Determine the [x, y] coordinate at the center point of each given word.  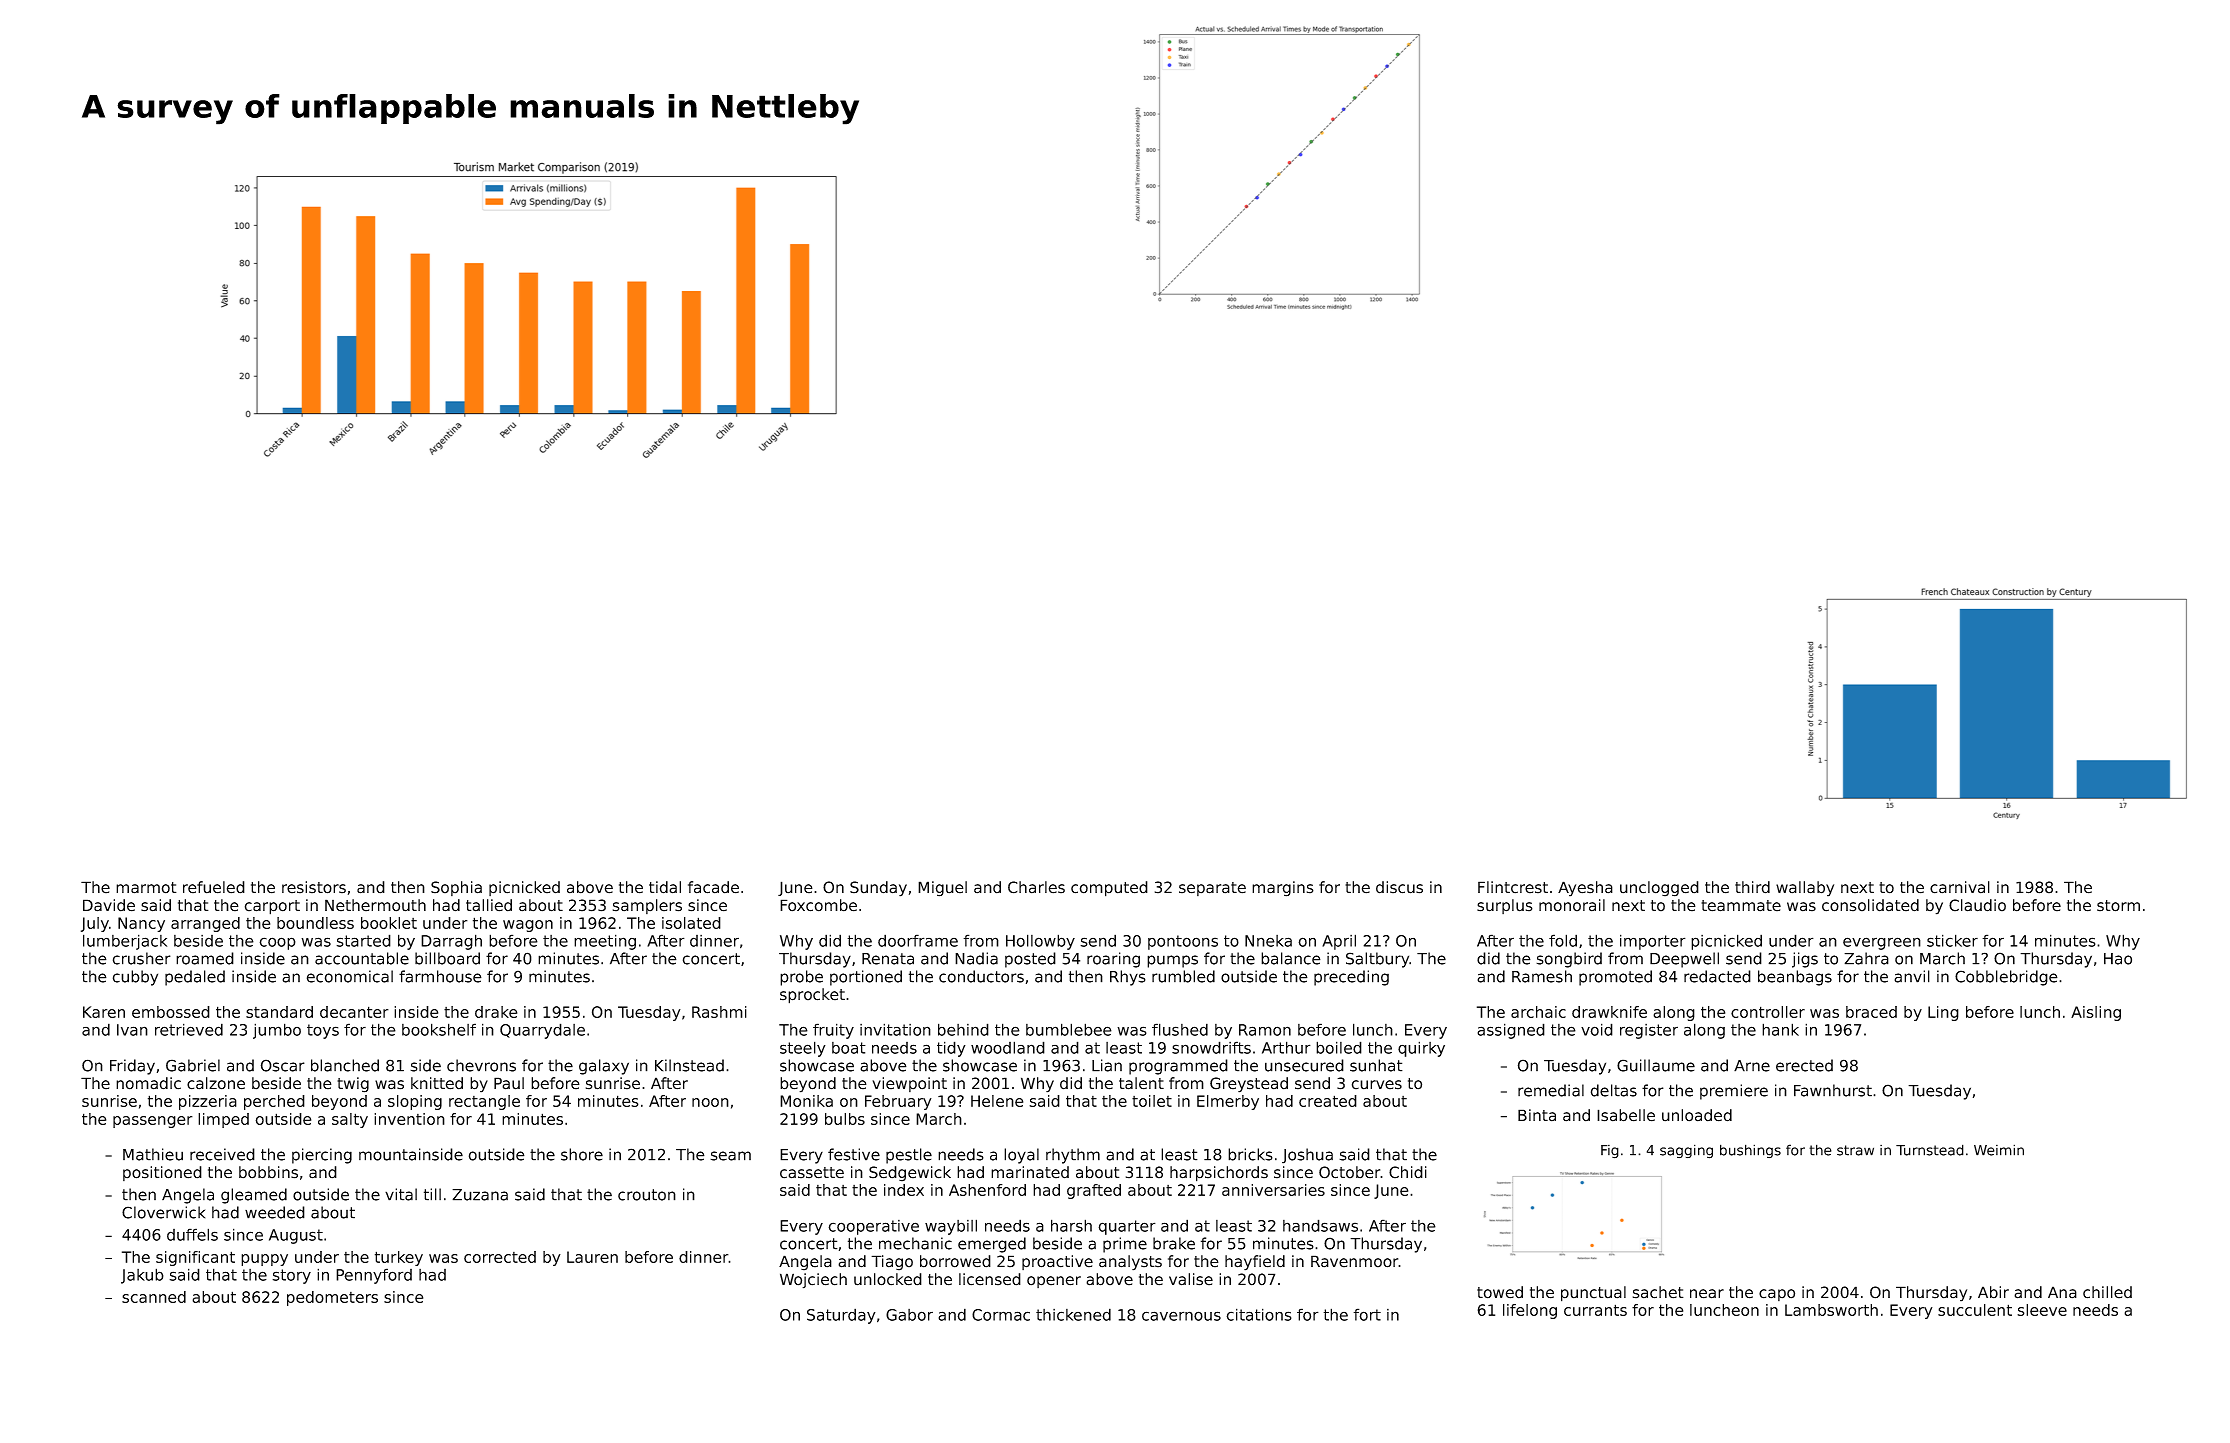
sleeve [2042, 1310]
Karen [104, 1012]
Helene [997, 1101]
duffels [192, 1234]
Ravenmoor [1355, 1261]
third [1752, 887]
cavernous [1181, 1316]
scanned [154, 1297]
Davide [109, 905]
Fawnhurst [1833, 1090]
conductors [981, 976]
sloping [415, 1102]
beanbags [1795, 978]
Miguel [942, 889]
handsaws [1320, 1225]
